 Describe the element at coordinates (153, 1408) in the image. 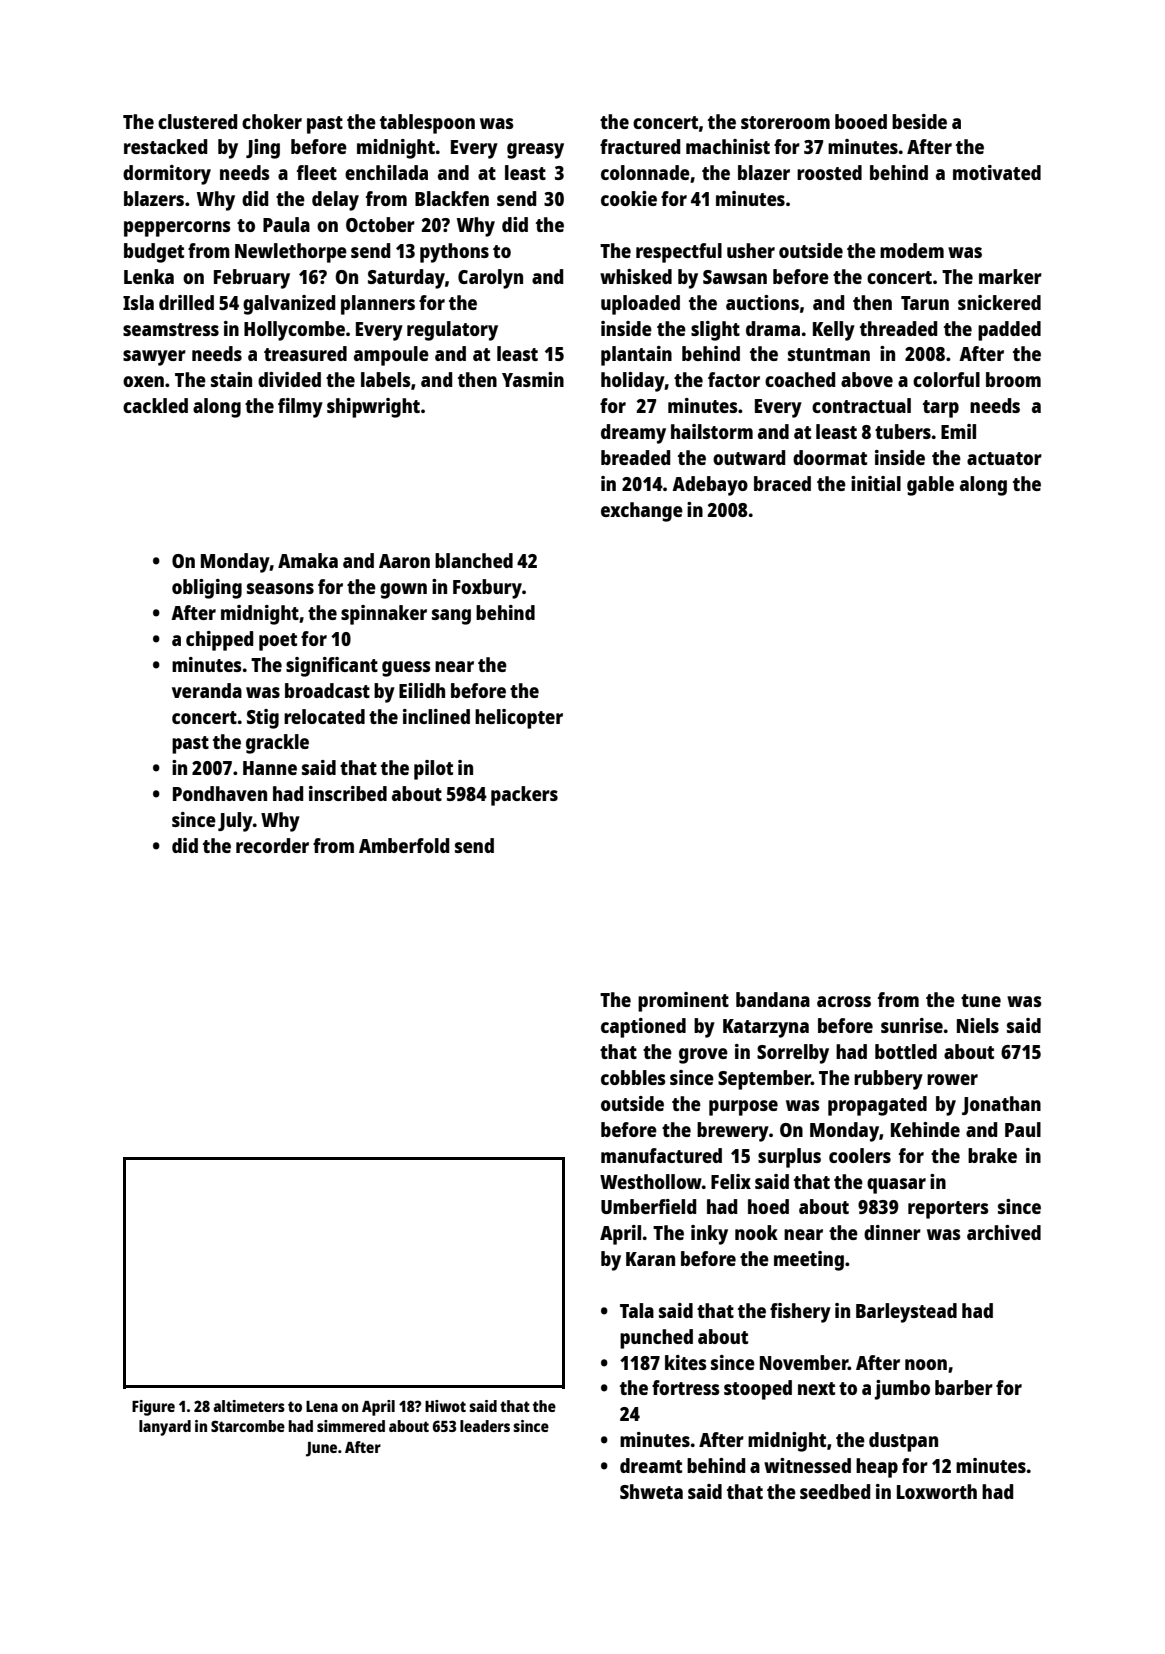

I see `Figure` at that location.
